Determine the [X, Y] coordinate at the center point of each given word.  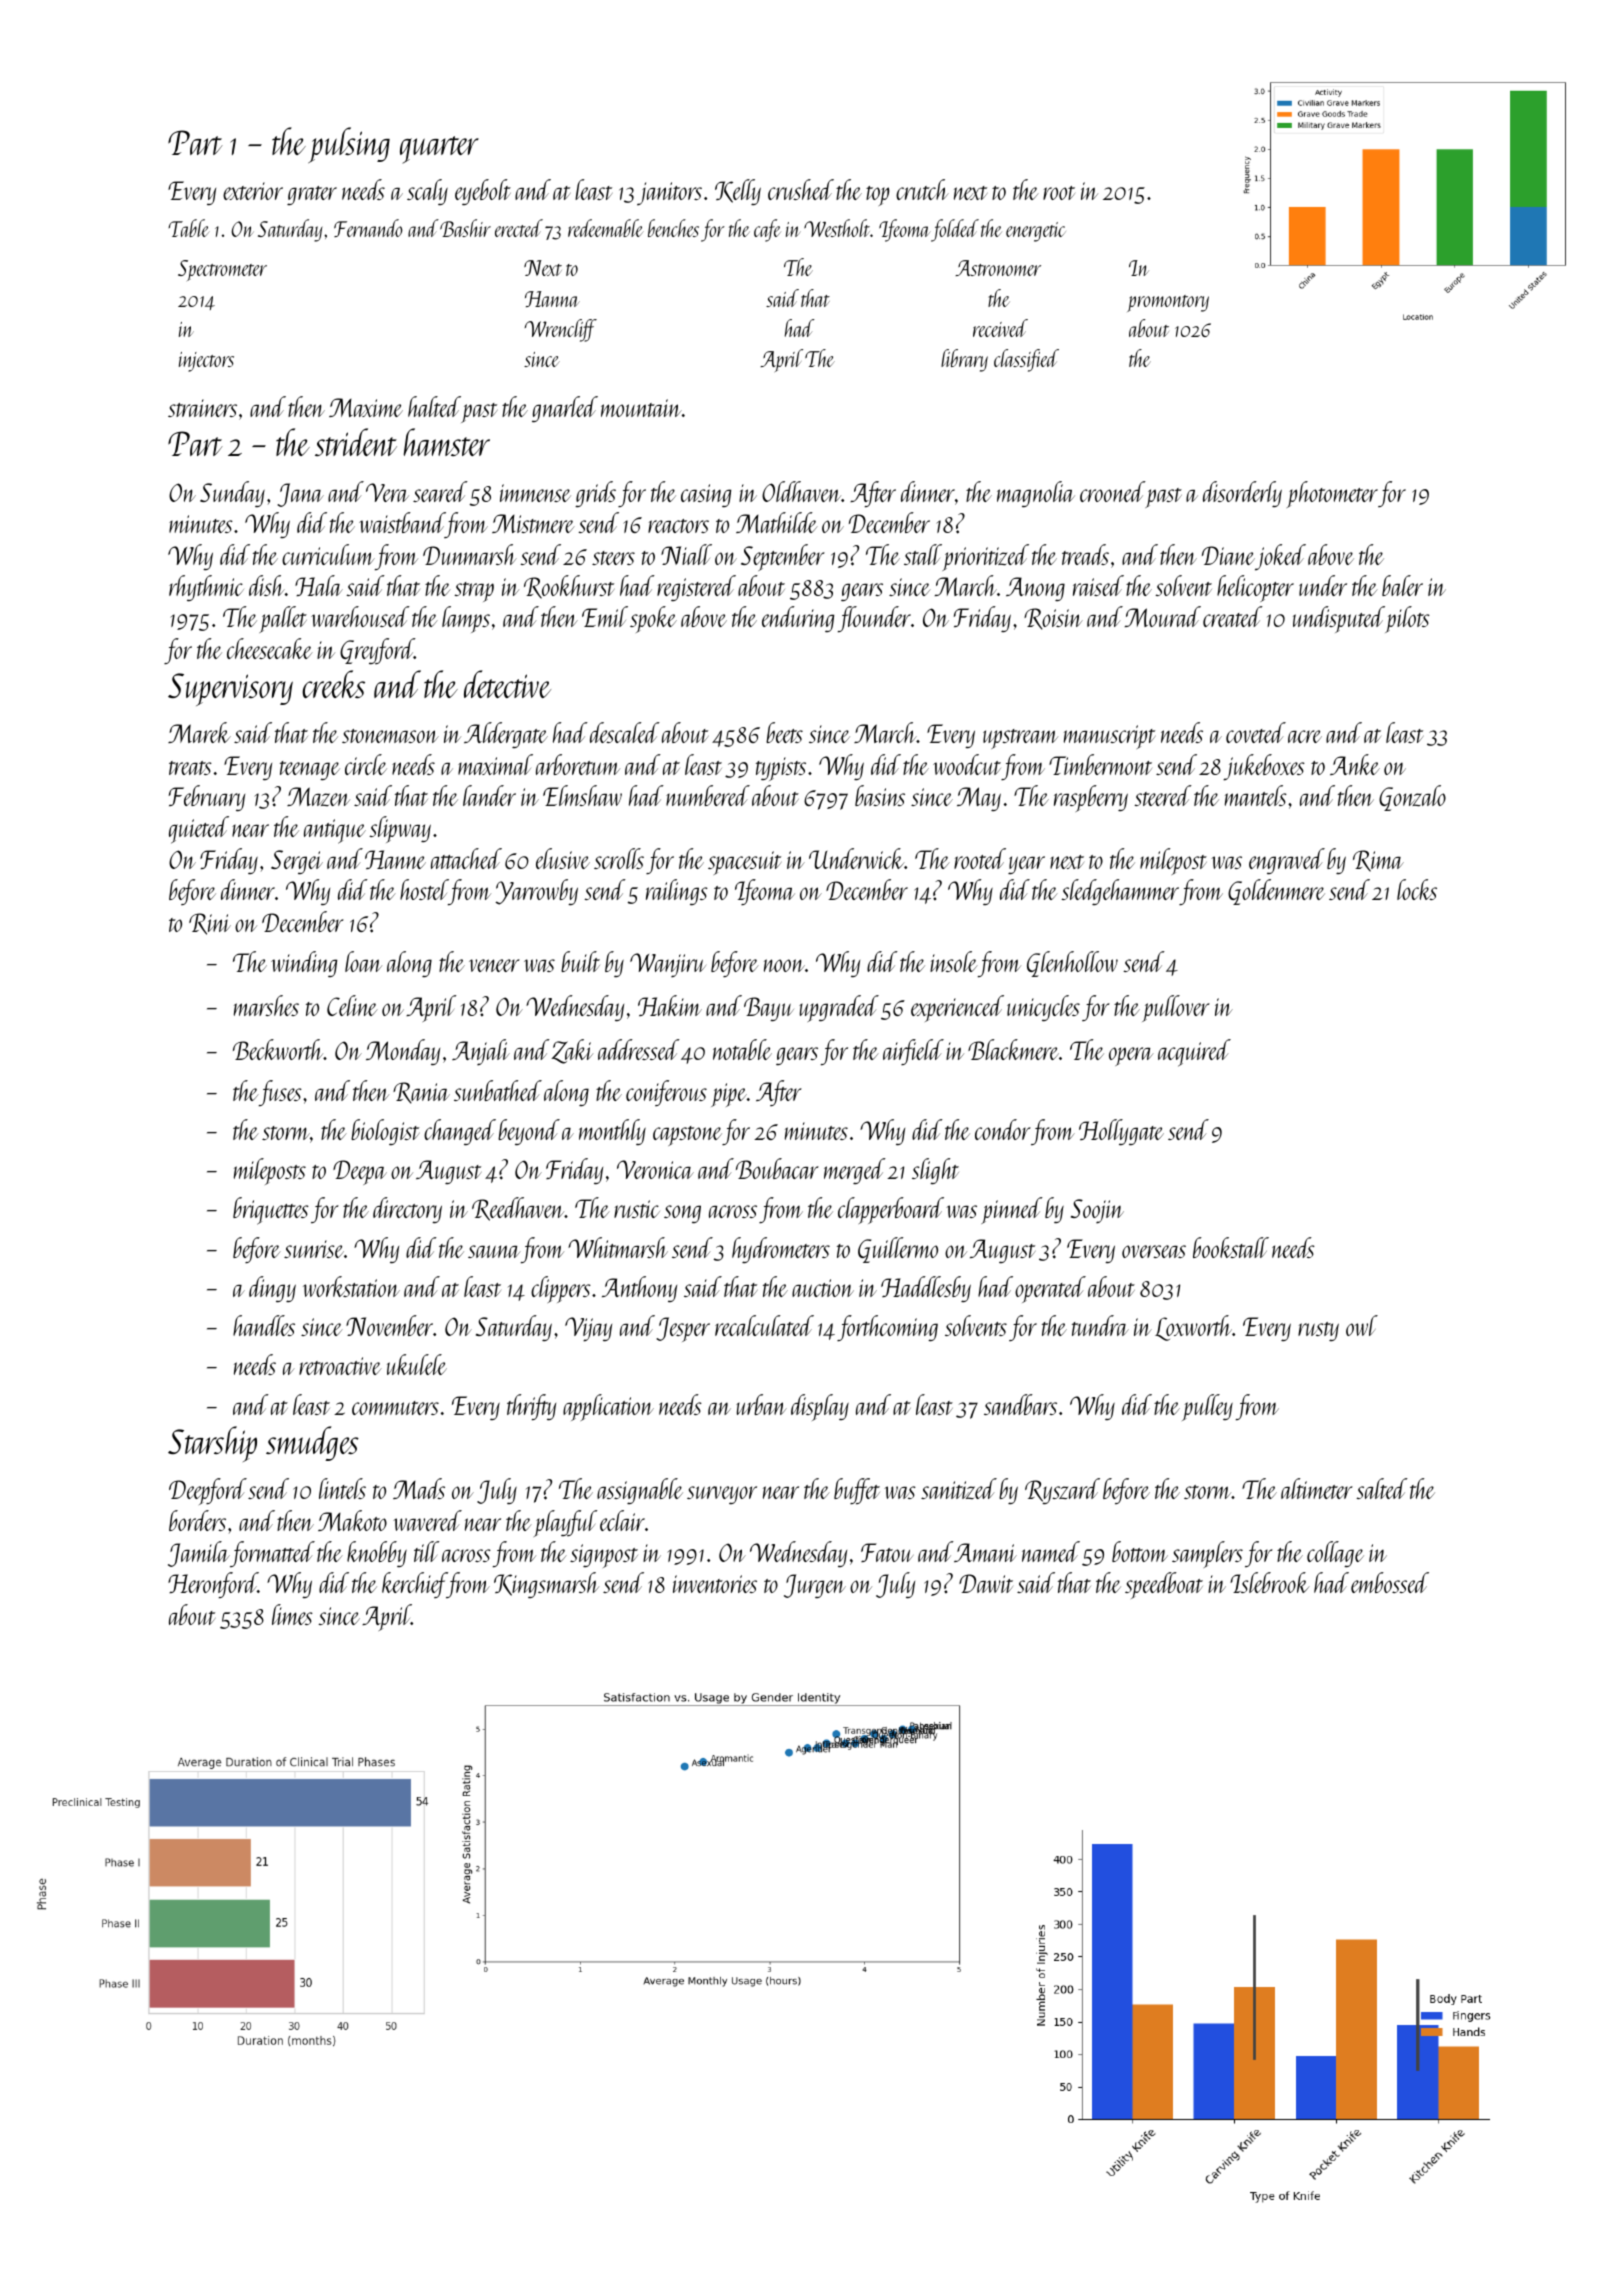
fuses [280, 1093]
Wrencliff [561, 330]
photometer [1332, 494]
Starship [212, 1444]
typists [781, 769]
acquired [1194, 1053]
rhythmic [206, 588]
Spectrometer [222, 270]
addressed [639, 1049]
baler [1402, 585]
